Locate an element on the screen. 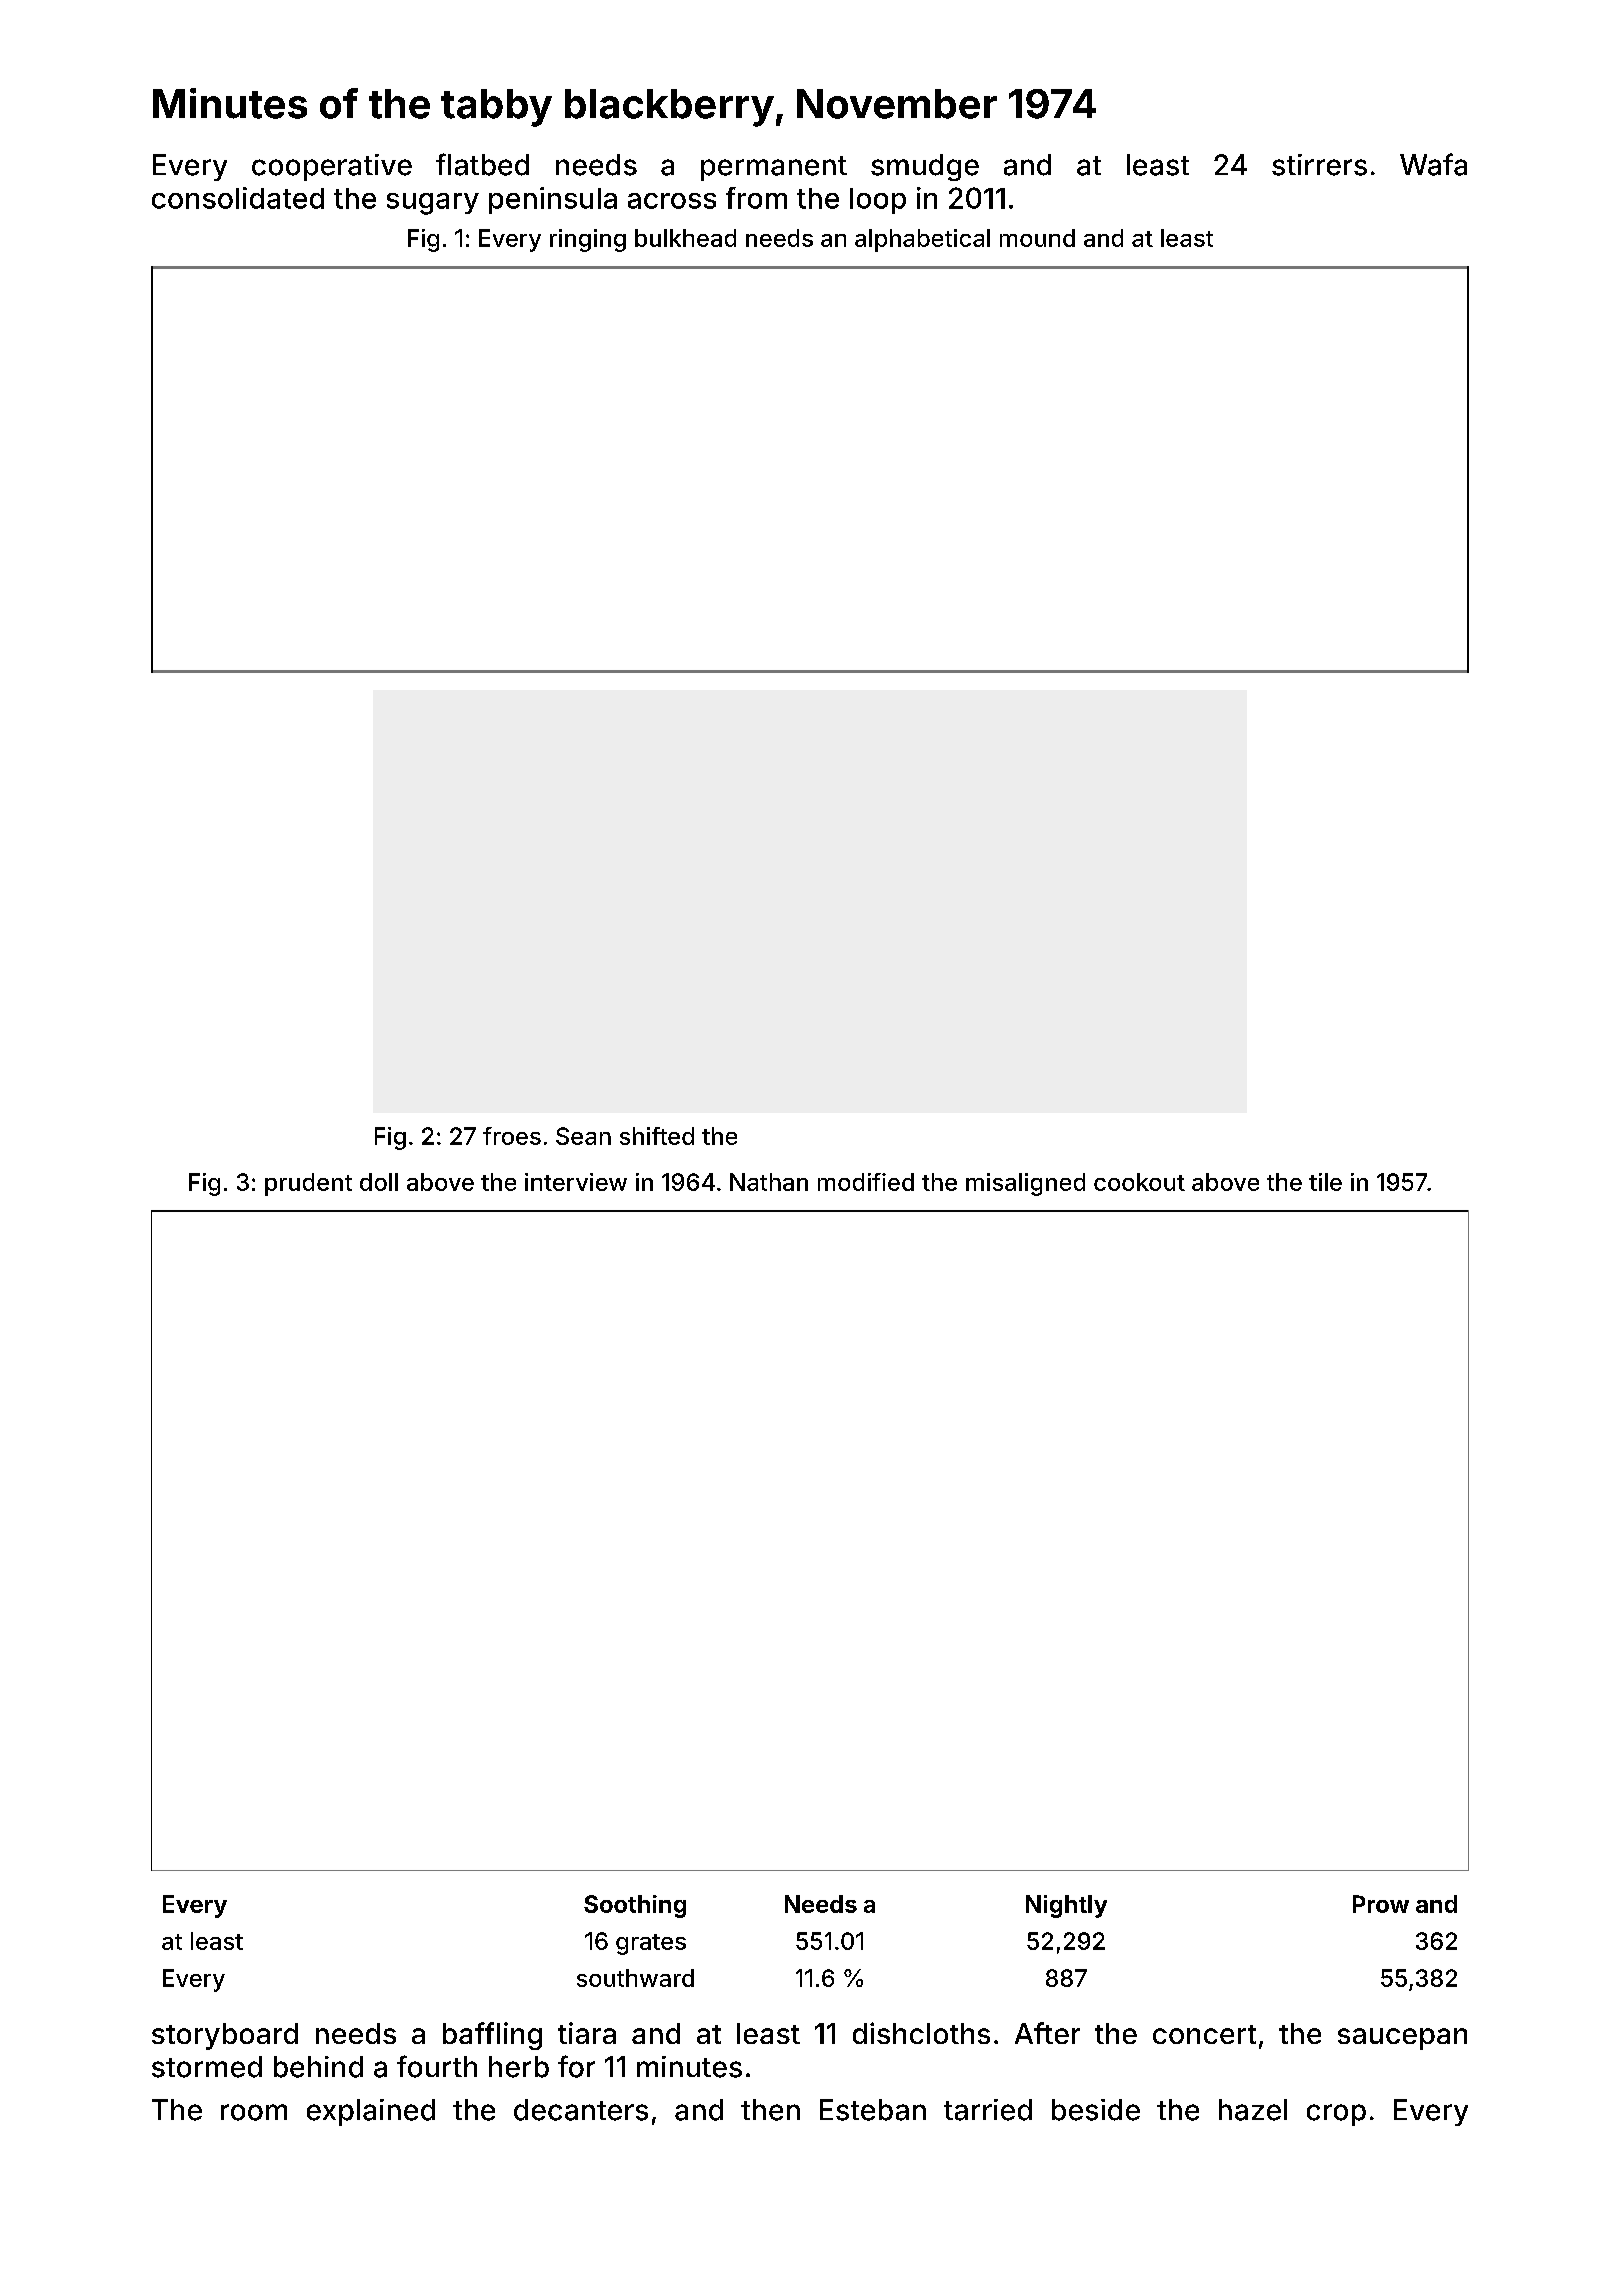  room is located at coordinates (254, 2112).
